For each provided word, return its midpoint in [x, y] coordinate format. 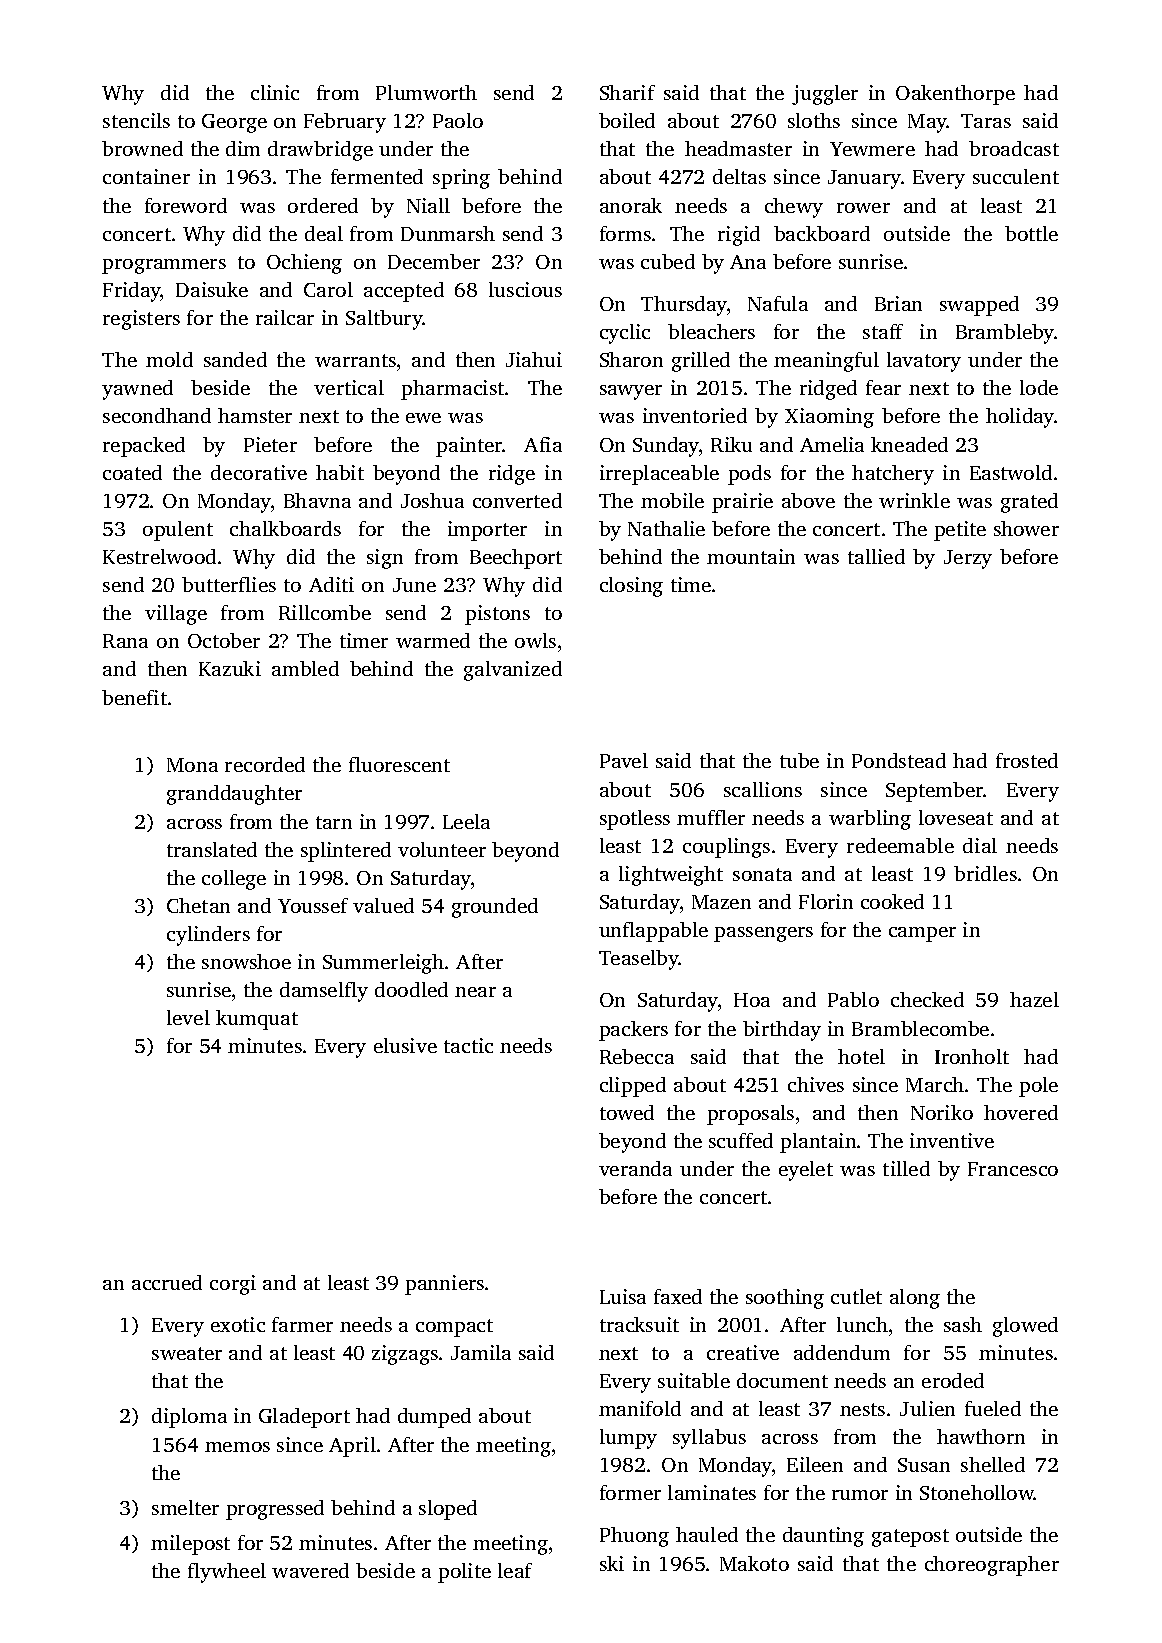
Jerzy [968, 559]
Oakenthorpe [955, 95]
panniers [444, 1285]
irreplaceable [659, 475]
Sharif [627, 92]
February [345, 123]
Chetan [198, 905]
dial [980, 845]
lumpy [628, 1439]
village [176, 615]
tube [799, 760]
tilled [906, 1168]
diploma [189, 1418]
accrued [167, 1282]
